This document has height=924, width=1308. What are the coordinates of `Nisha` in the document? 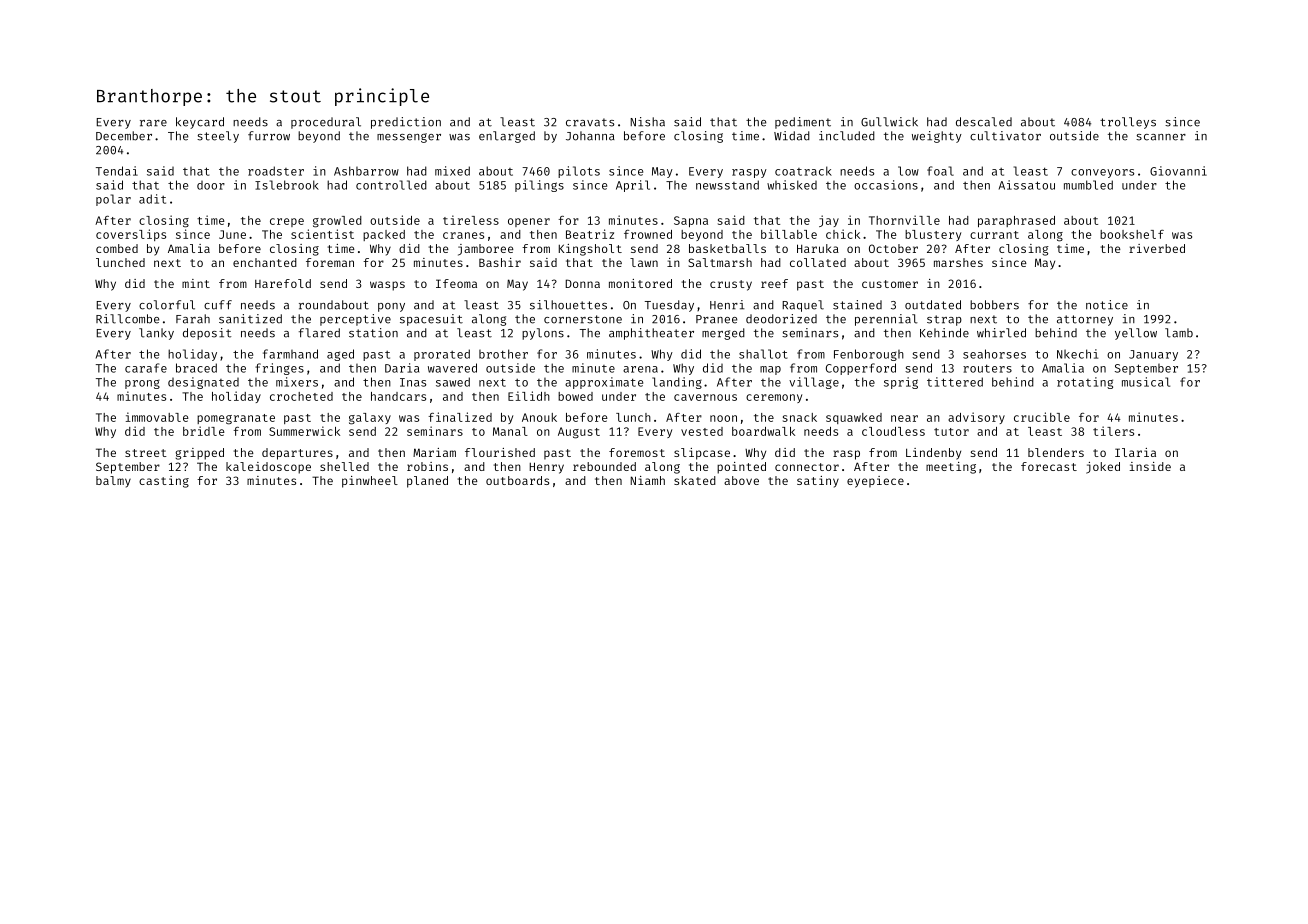 It's located at (647, 122).
